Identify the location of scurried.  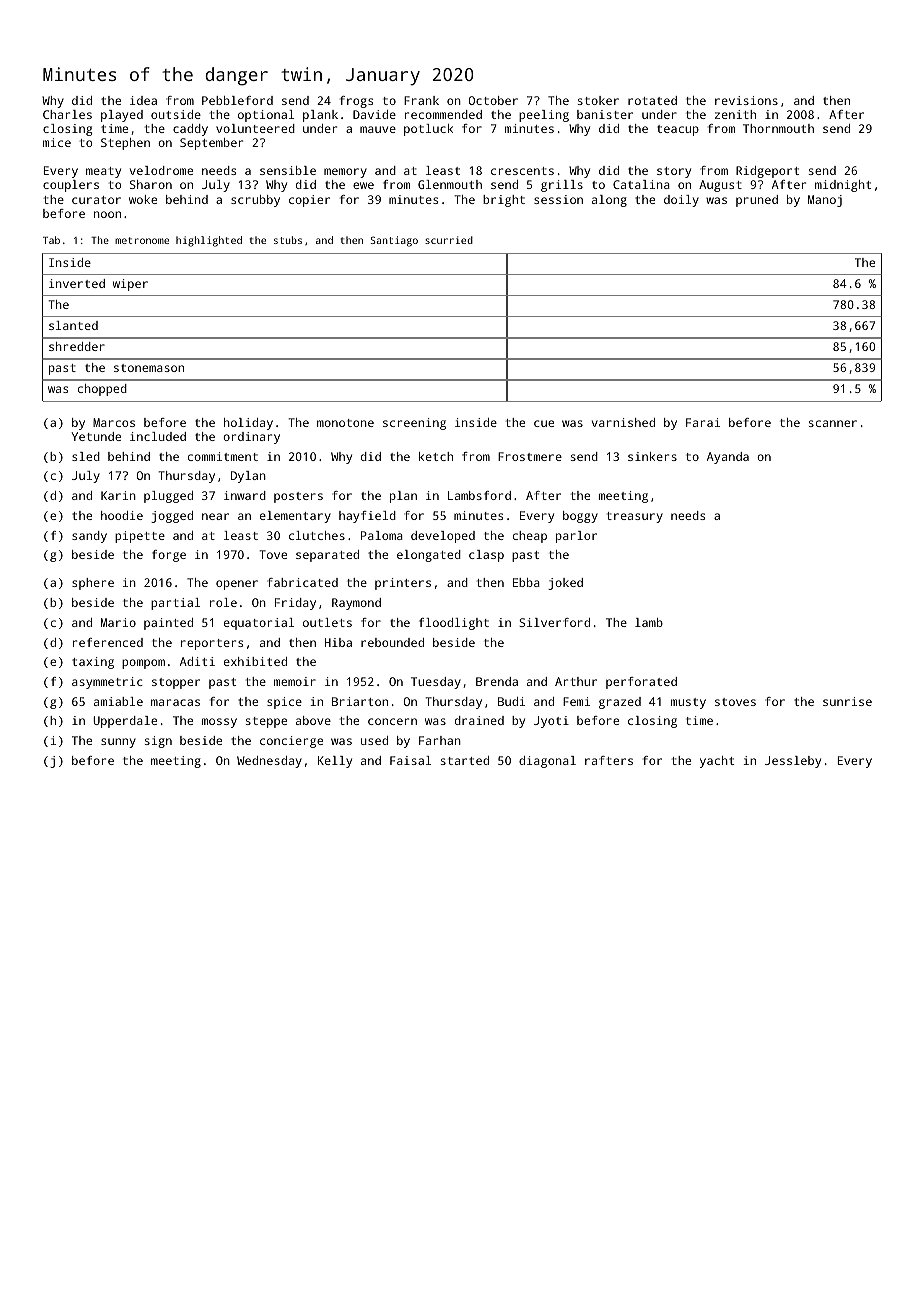
(449, 240).
